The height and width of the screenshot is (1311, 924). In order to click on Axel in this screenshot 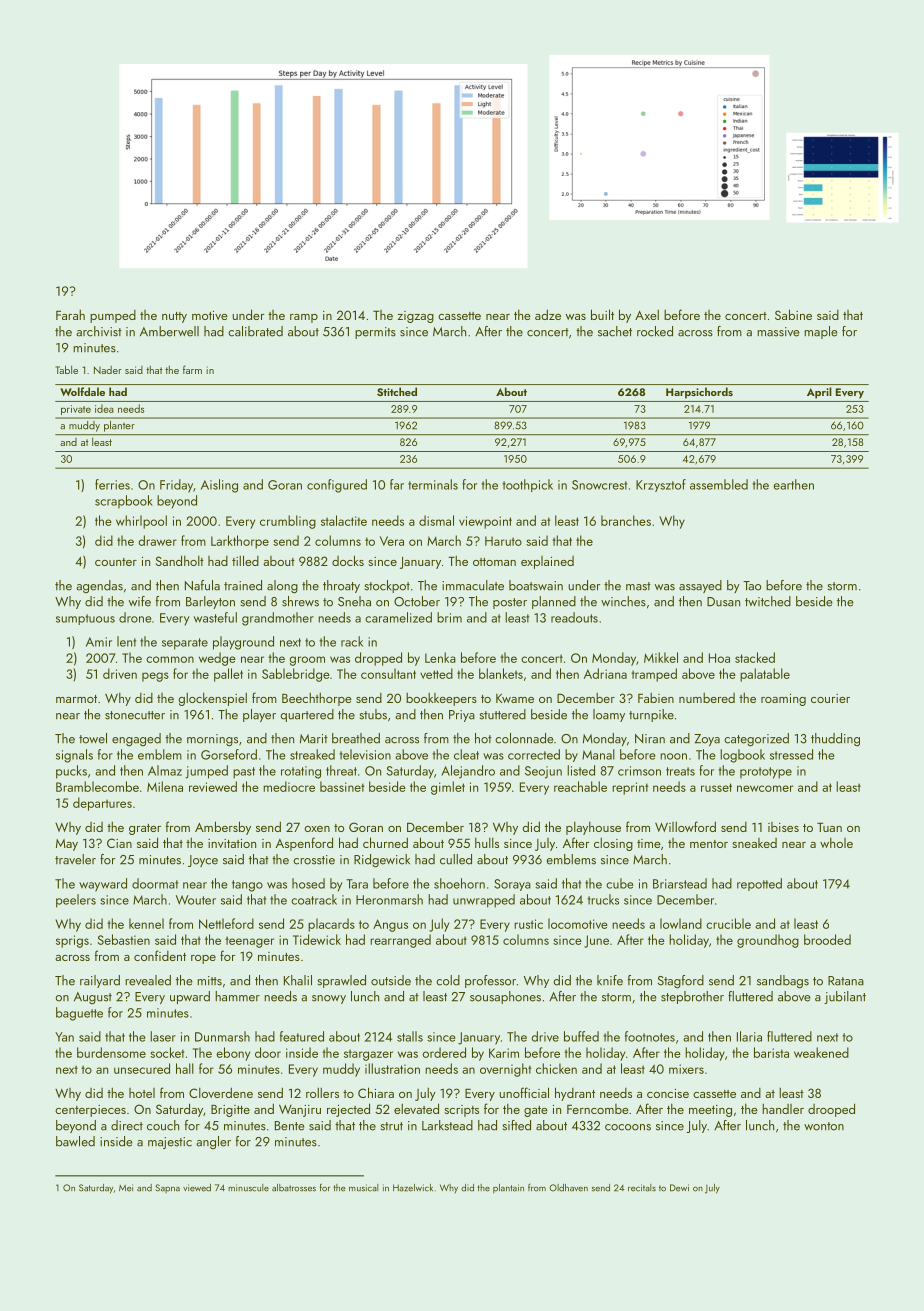, I will do `click(647, 315)`.
